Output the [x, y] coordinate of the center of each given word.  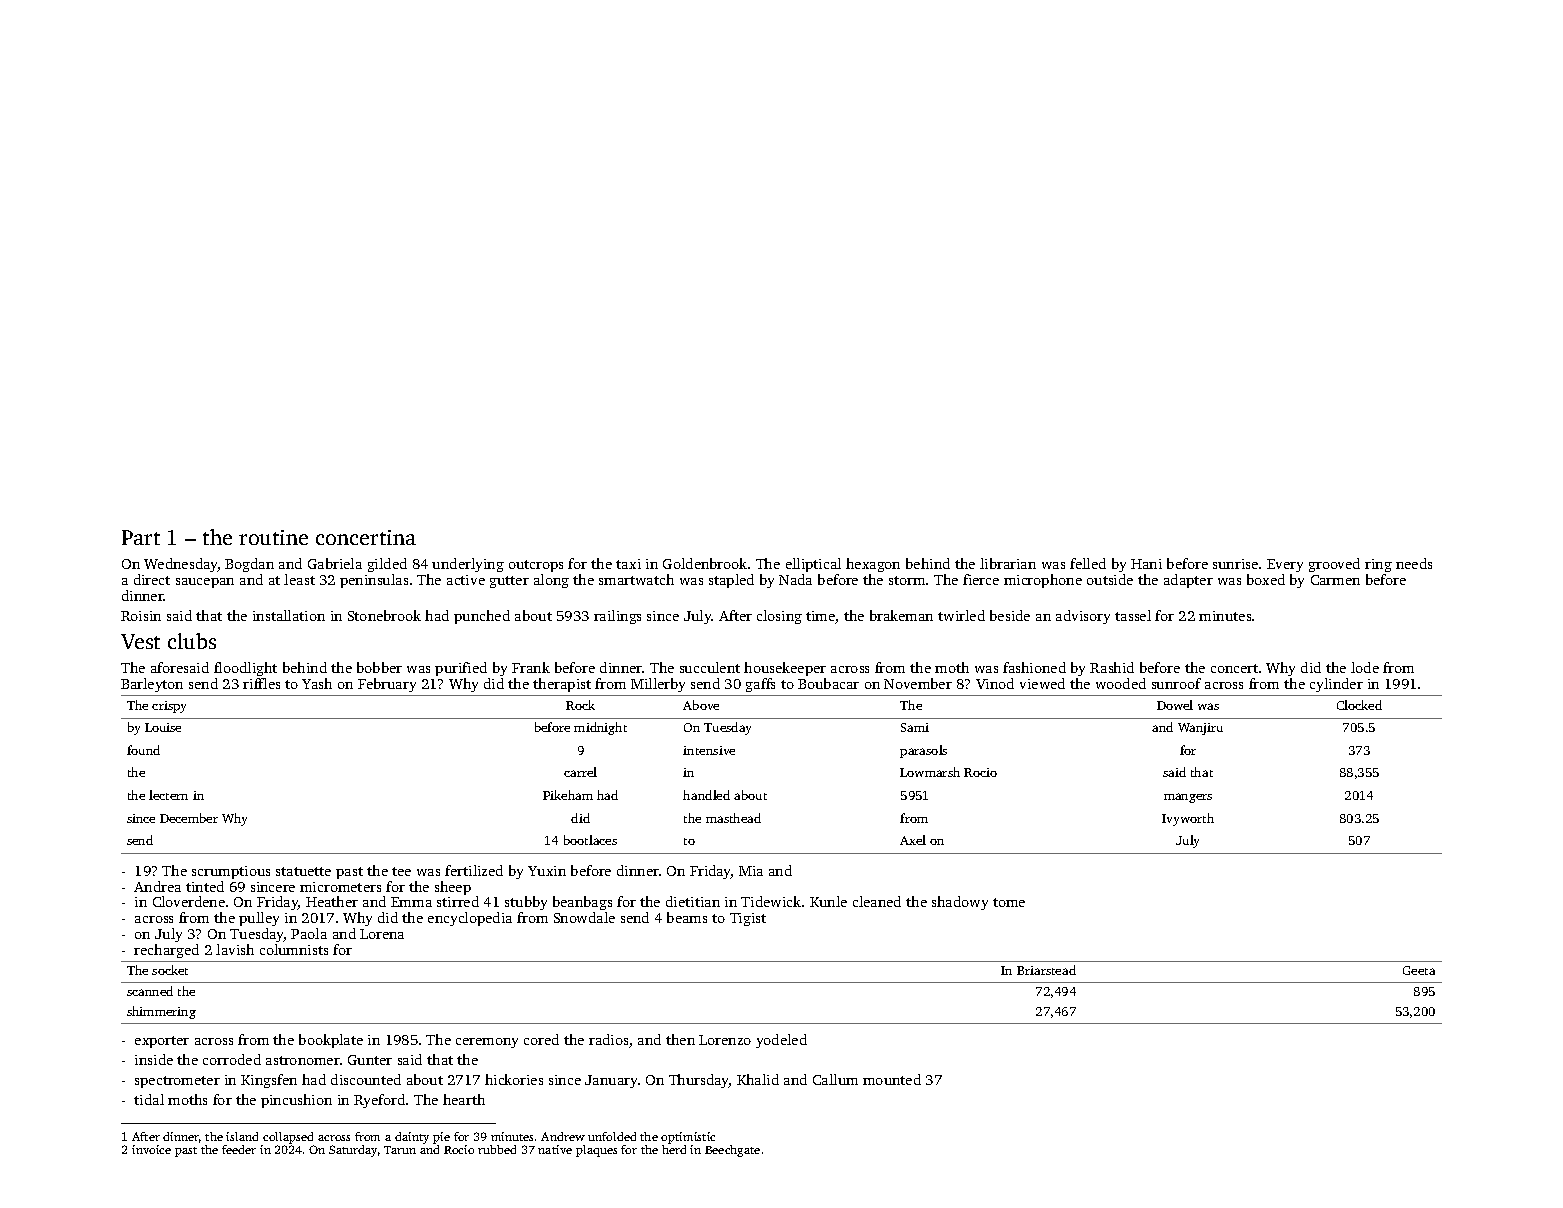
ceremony [487, 1043]
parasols [923, 751]
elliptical [813, 565]
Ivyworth [1188, 819]
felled [1088, 563]
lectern [168, 795]
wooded [1121, 683]
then [680, 1039]
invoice [151, 1149]
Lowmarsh [930, 772]
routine [273, 537]
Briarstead [1046, 970]
